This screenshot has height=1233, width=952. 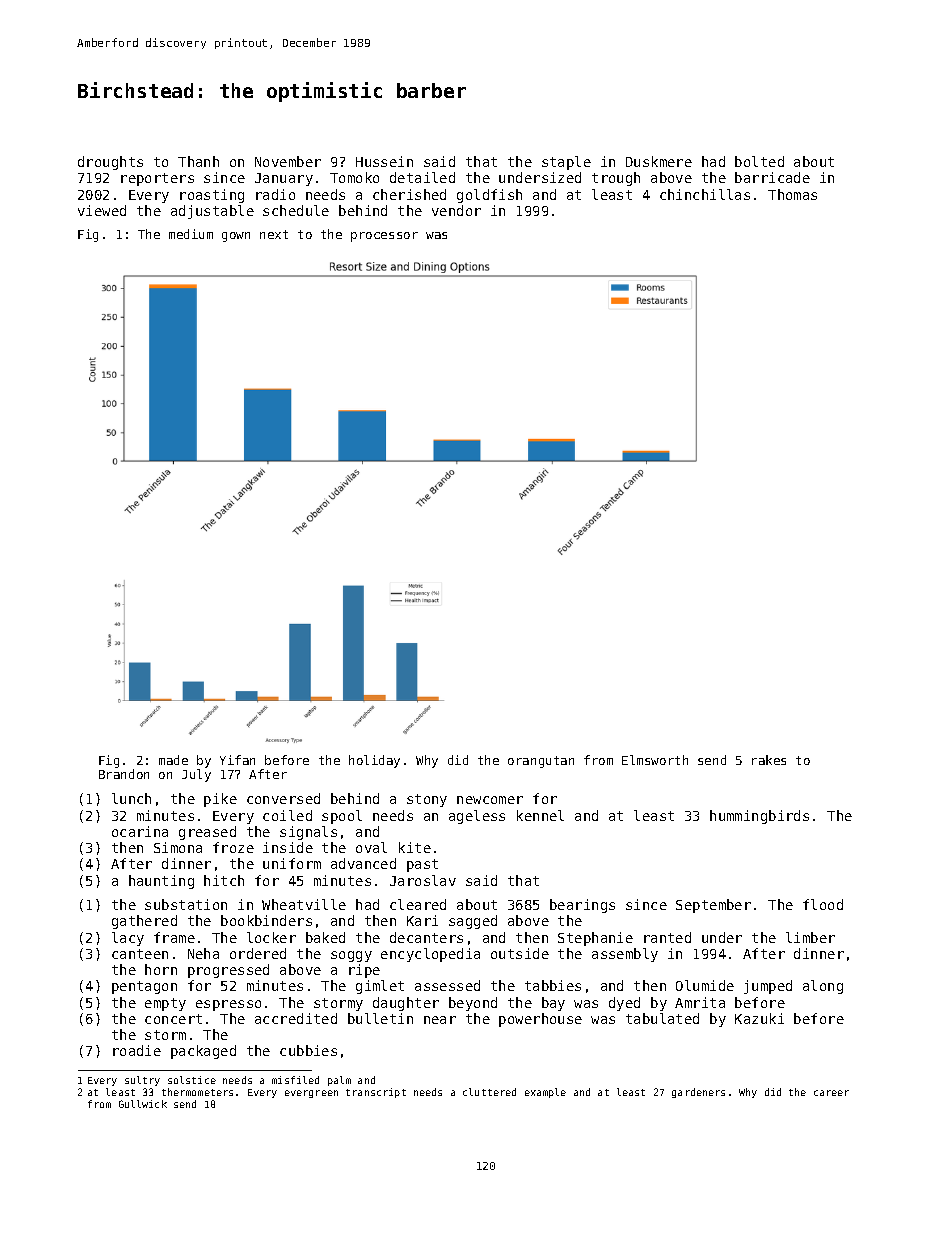 I want to click on staple, so click(x=566, y=163).
